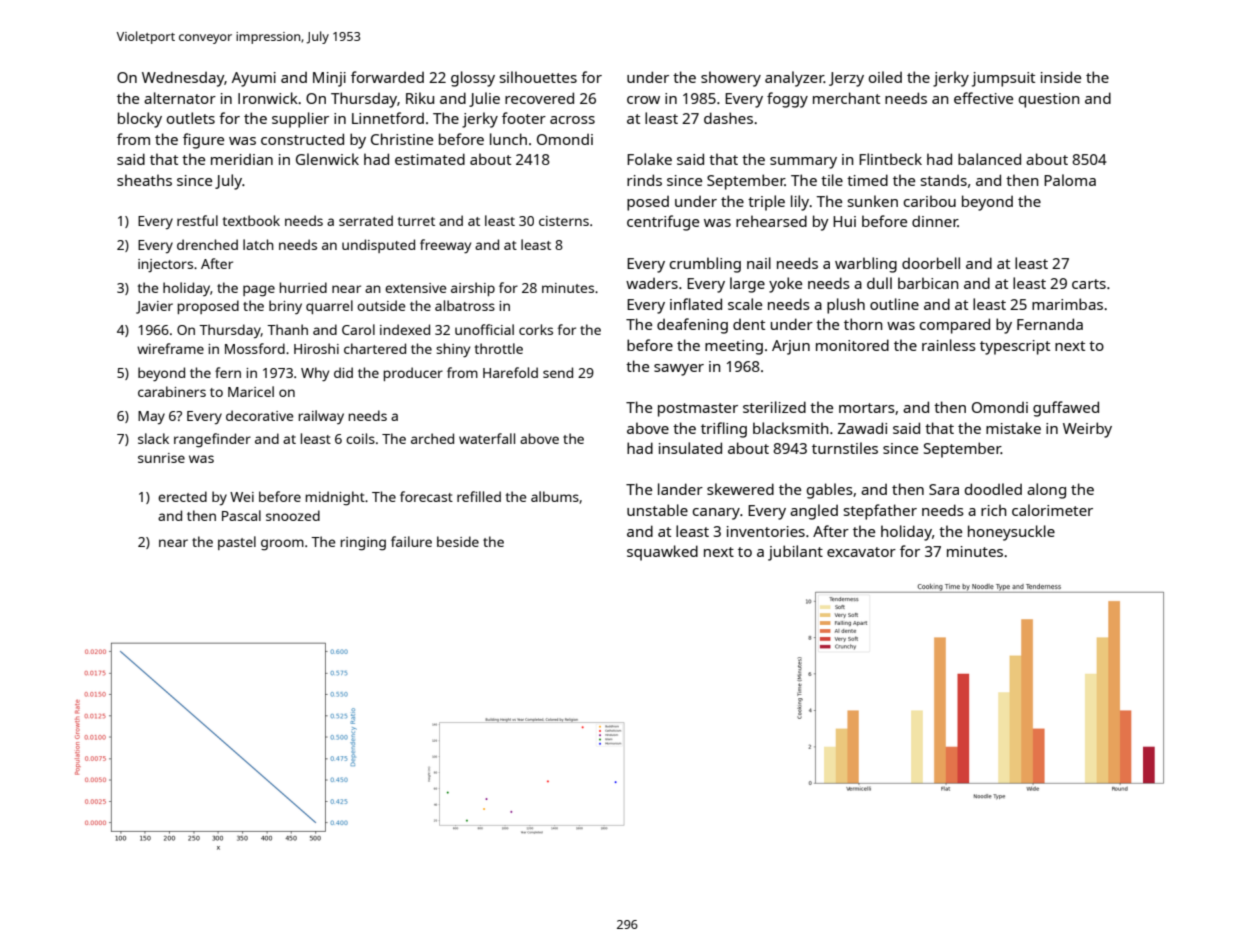  What do you see at coordinates (182, 496) in the screenshot?
I see `erected` at bounding box center [182, 496].
